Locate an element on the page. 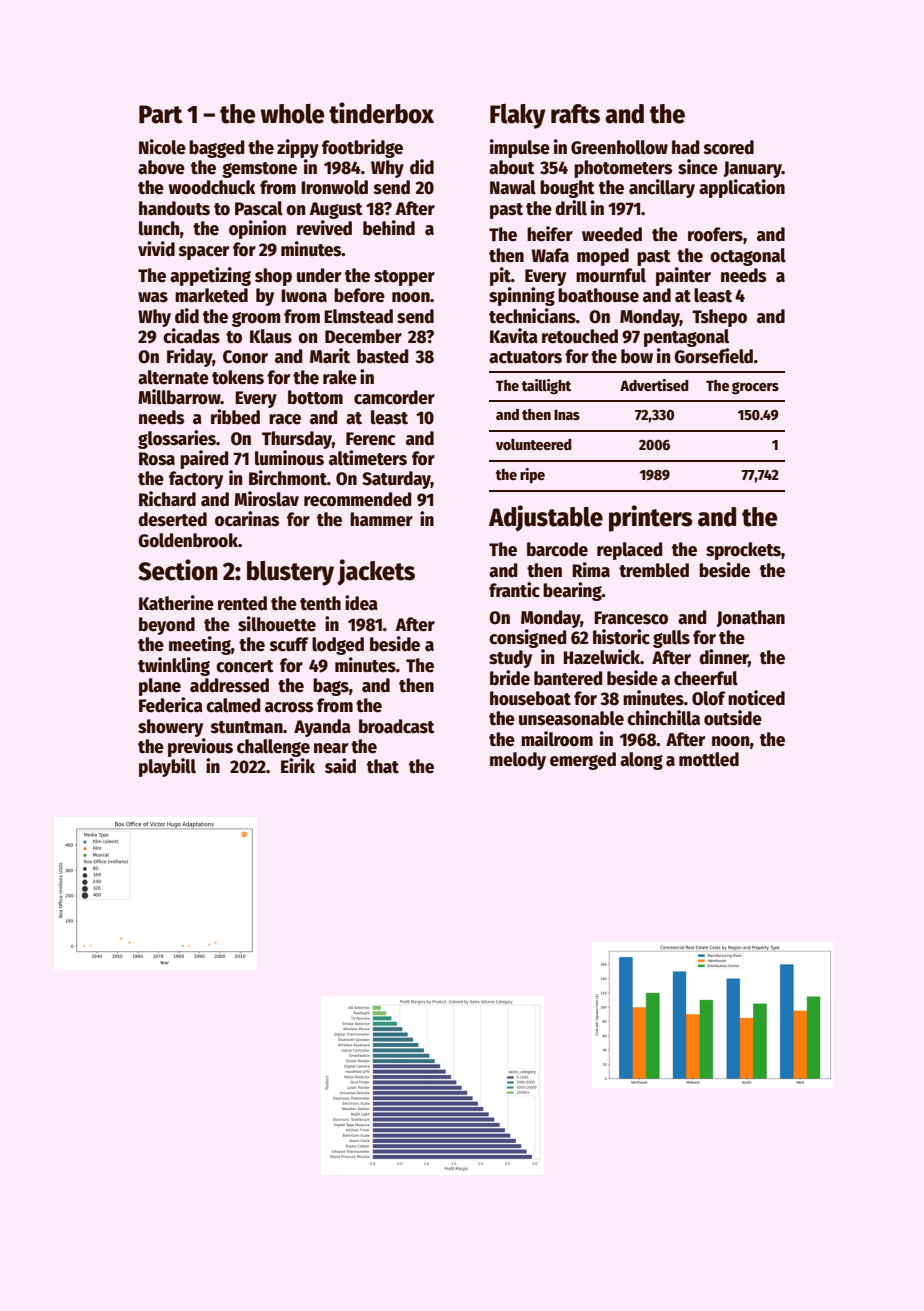 This page has height=1311, width=924. Millbarrow is located at coordinates (179, 397).
